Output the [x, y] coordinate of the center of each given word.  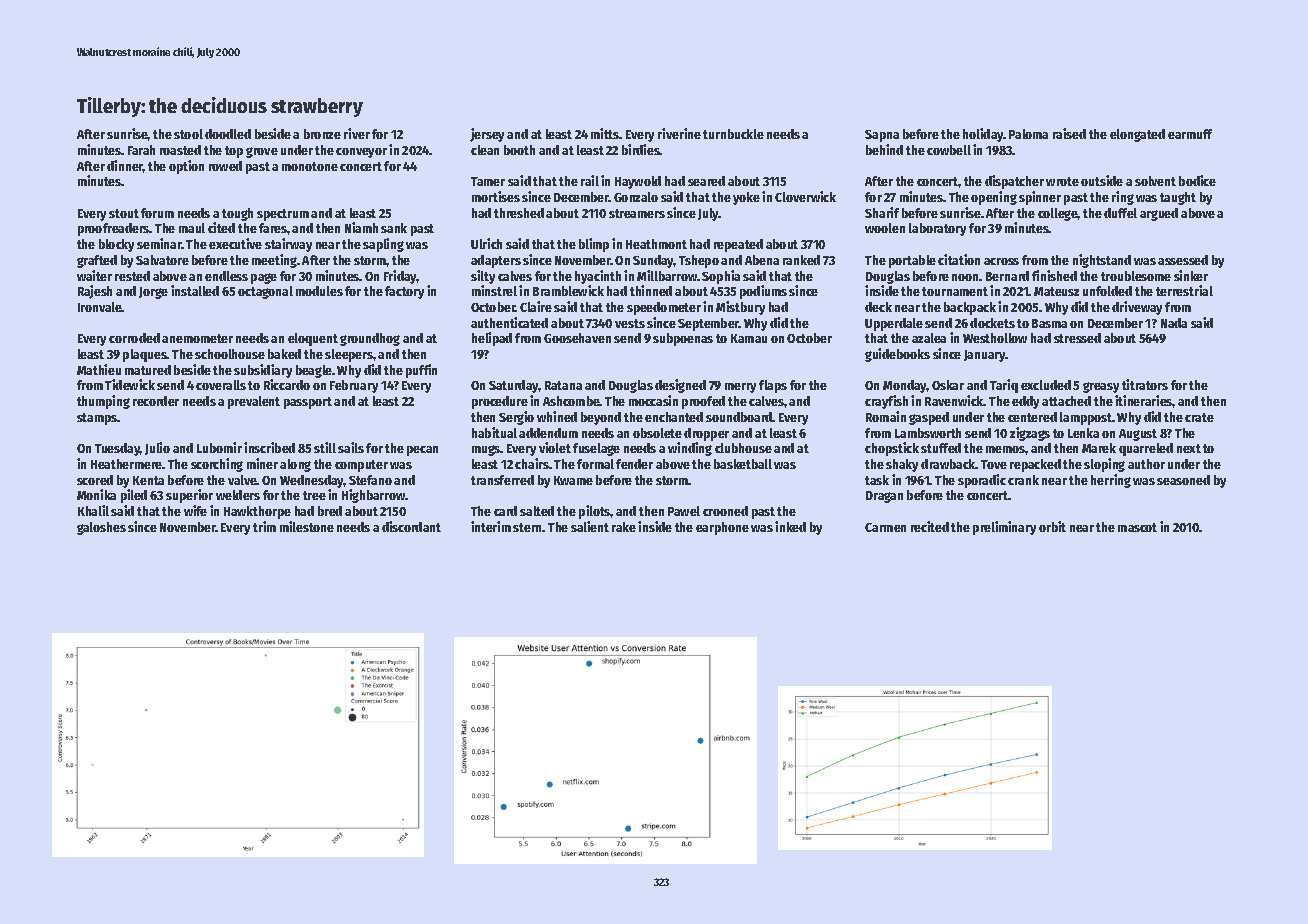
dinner [125, 165]
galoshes [101, 528]
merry [740, 388]
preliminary [1004, 528]
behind [884, 149]
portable [912, 261]
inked [790, 526]
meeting [274, 261]
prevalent [254, 402]
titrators [1145, 384]
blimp [594, 245]
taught [1178, 198]
